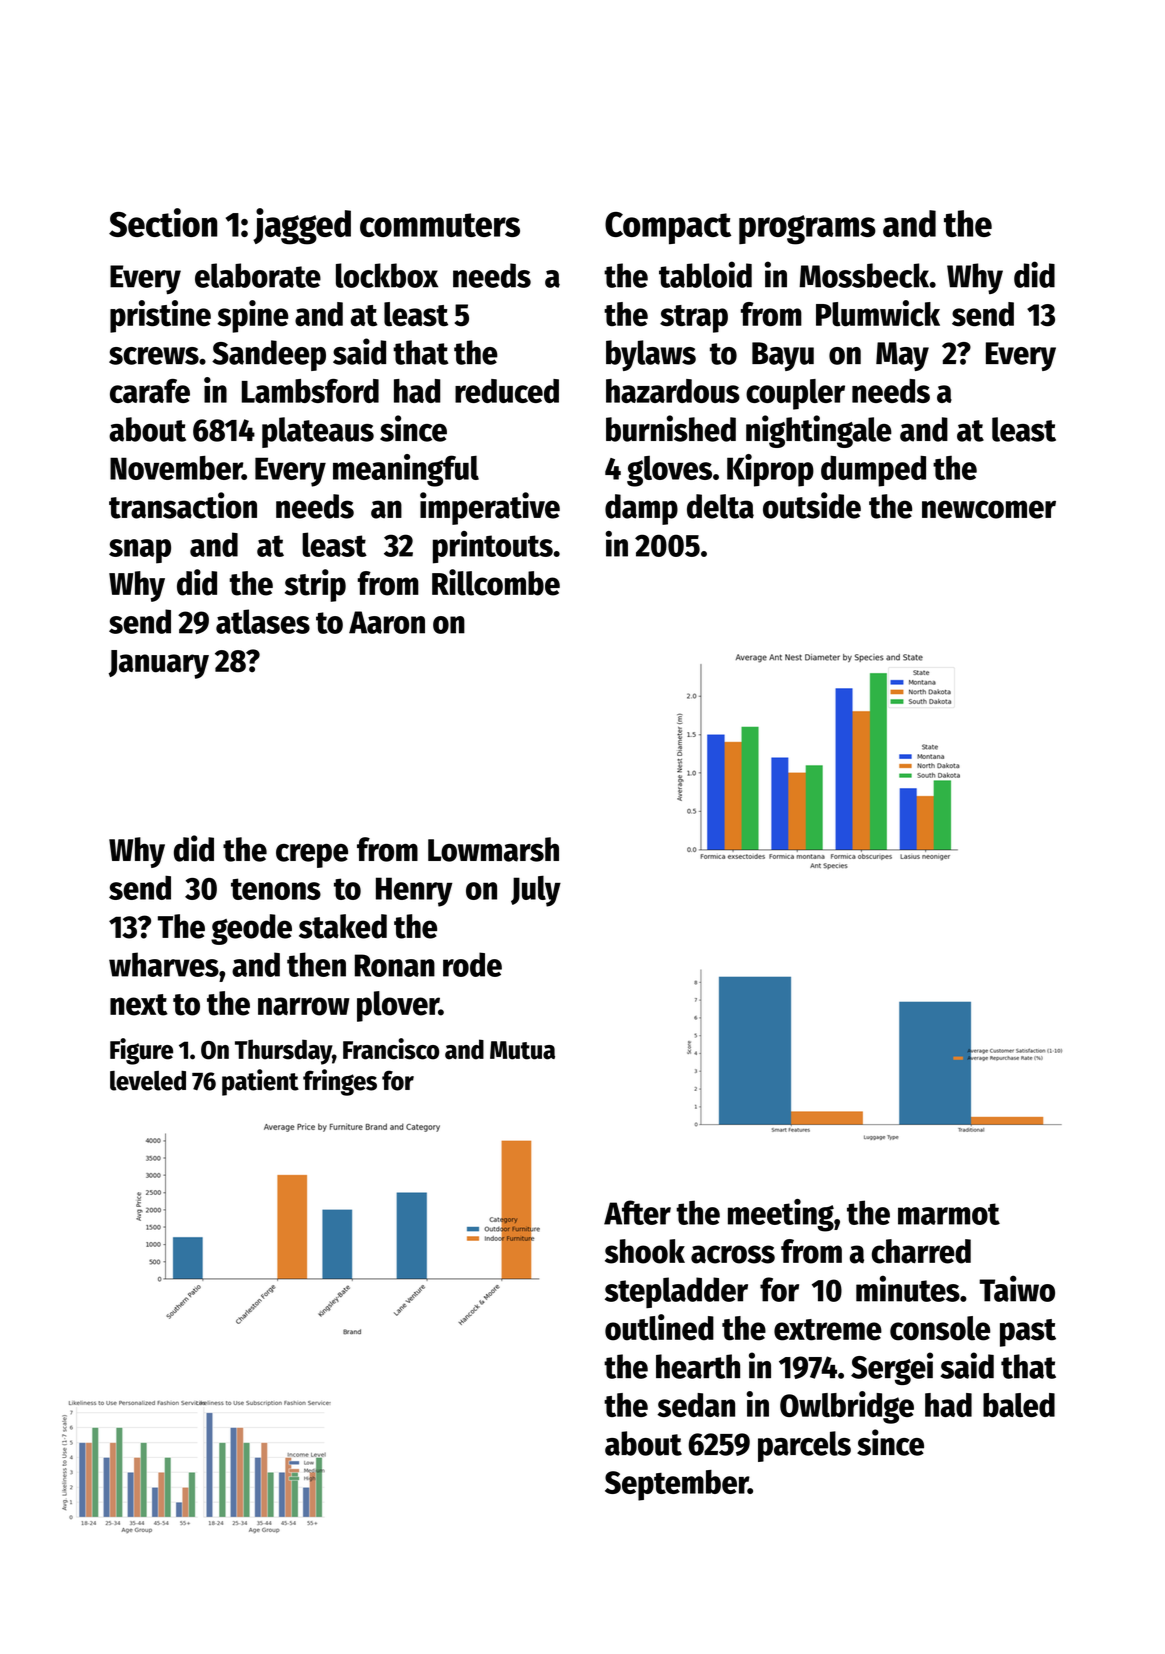 This screenshot has width=1165, height=1654. Describe the element at coordinates (949, 1214) in the screenshot. I see `marmot` at that location.
